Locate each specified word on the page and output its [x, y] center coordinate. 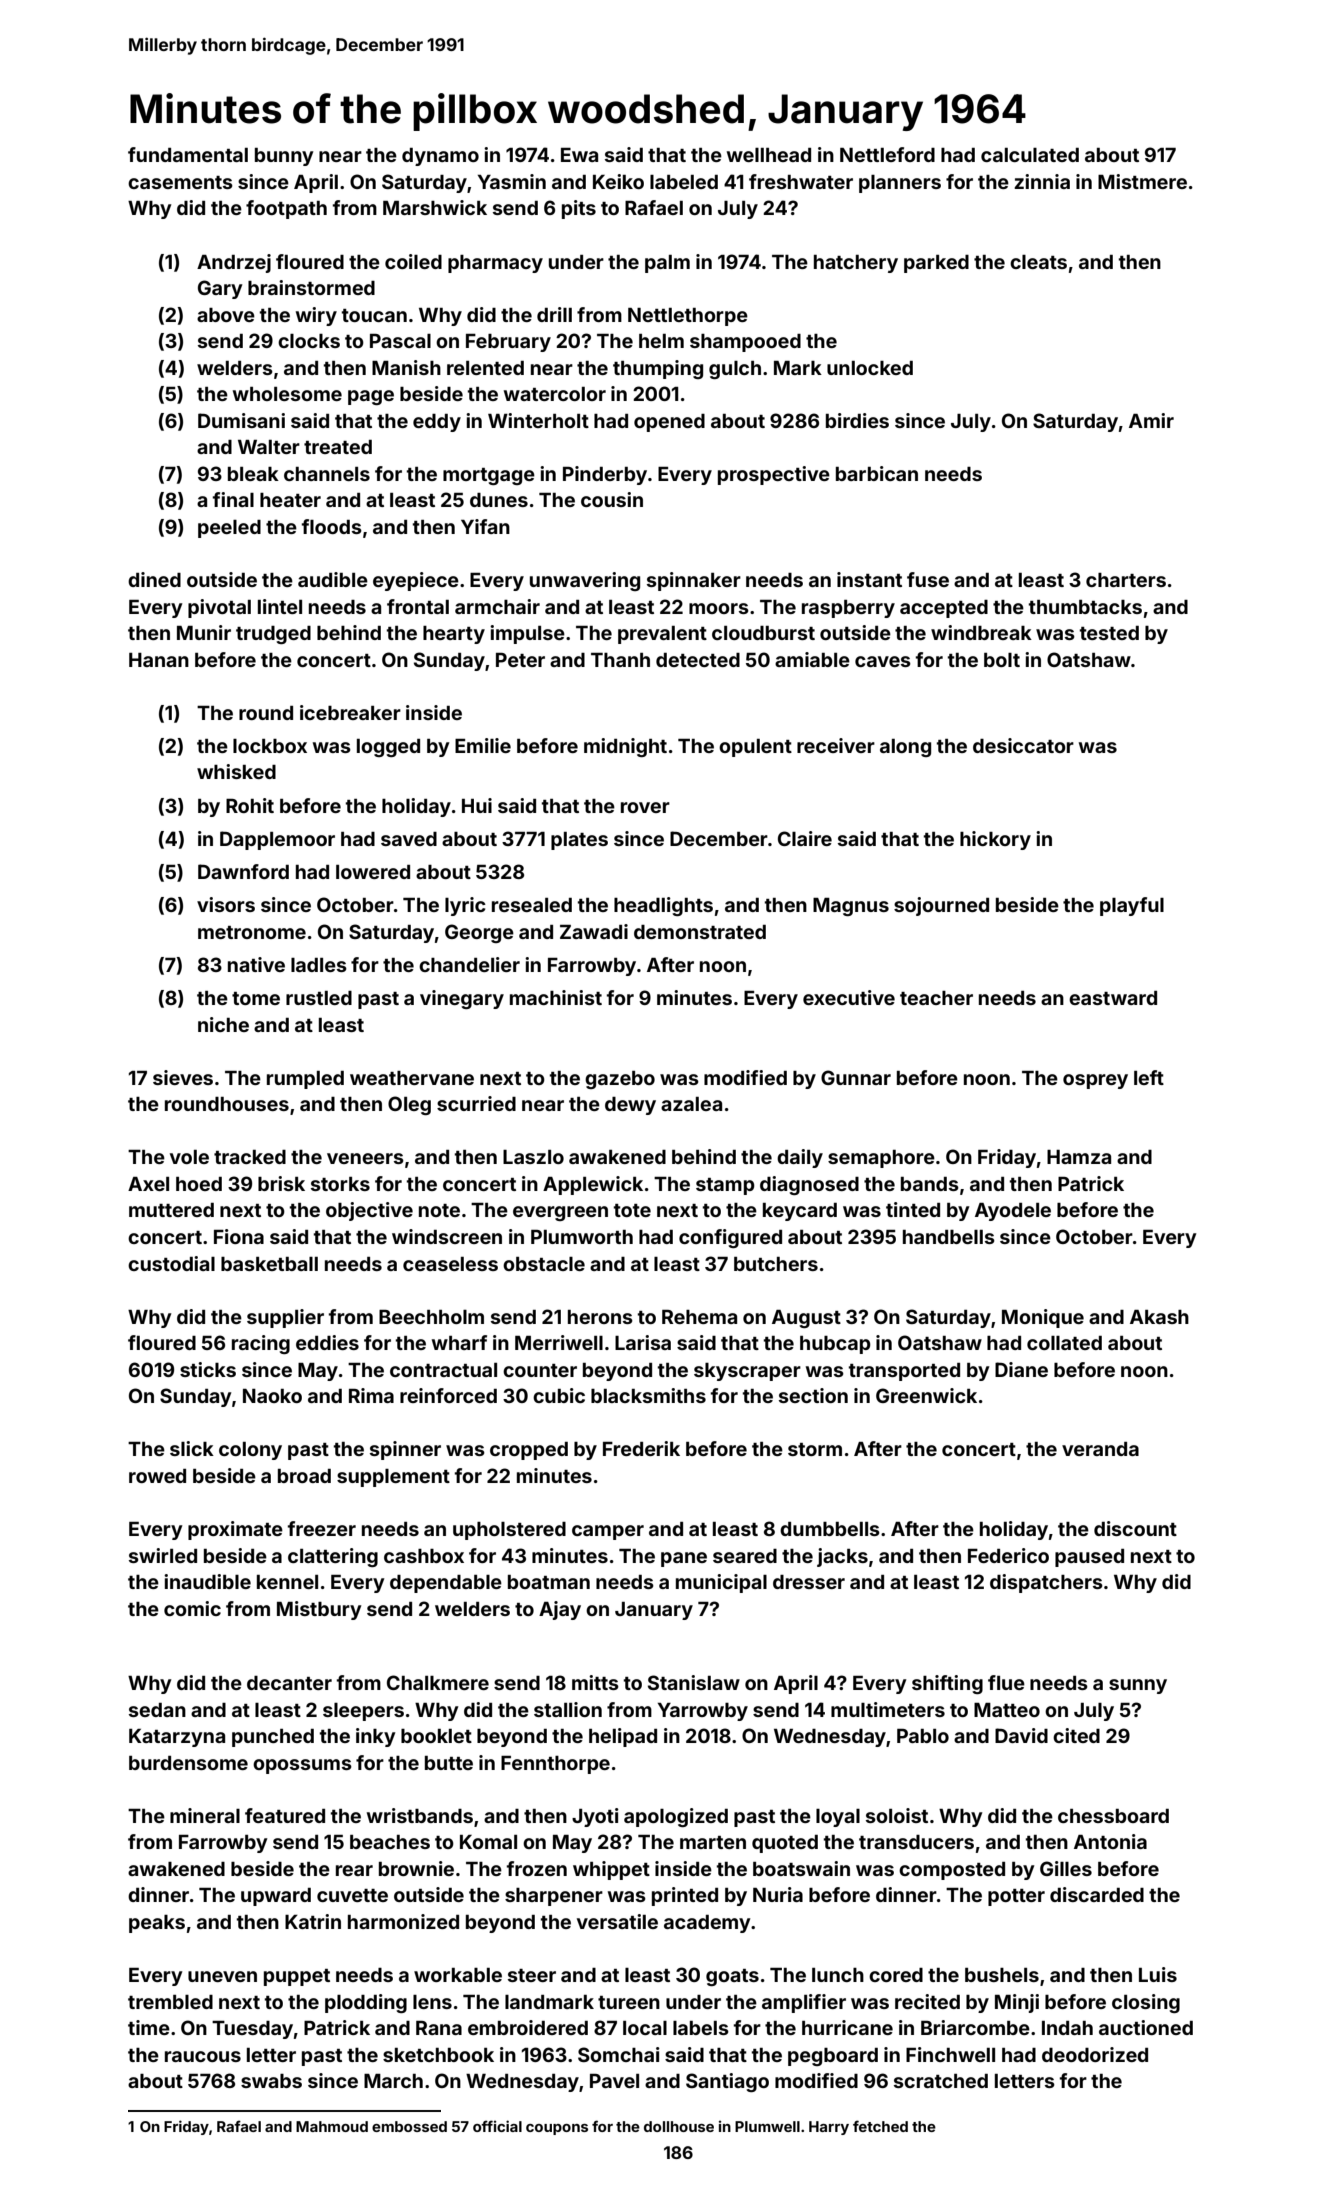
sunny [1138, 1686]
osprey [1095, 1081]
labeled [684, 182]
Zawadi [594, 931]
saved [409, 839]
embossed [409, 2126]
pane [684, 1559]
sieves [183, 1077]
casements [180, 182]
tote [632, 1210]
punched [273, 1738]
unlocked [870, 368]
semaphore [881, 1159]
